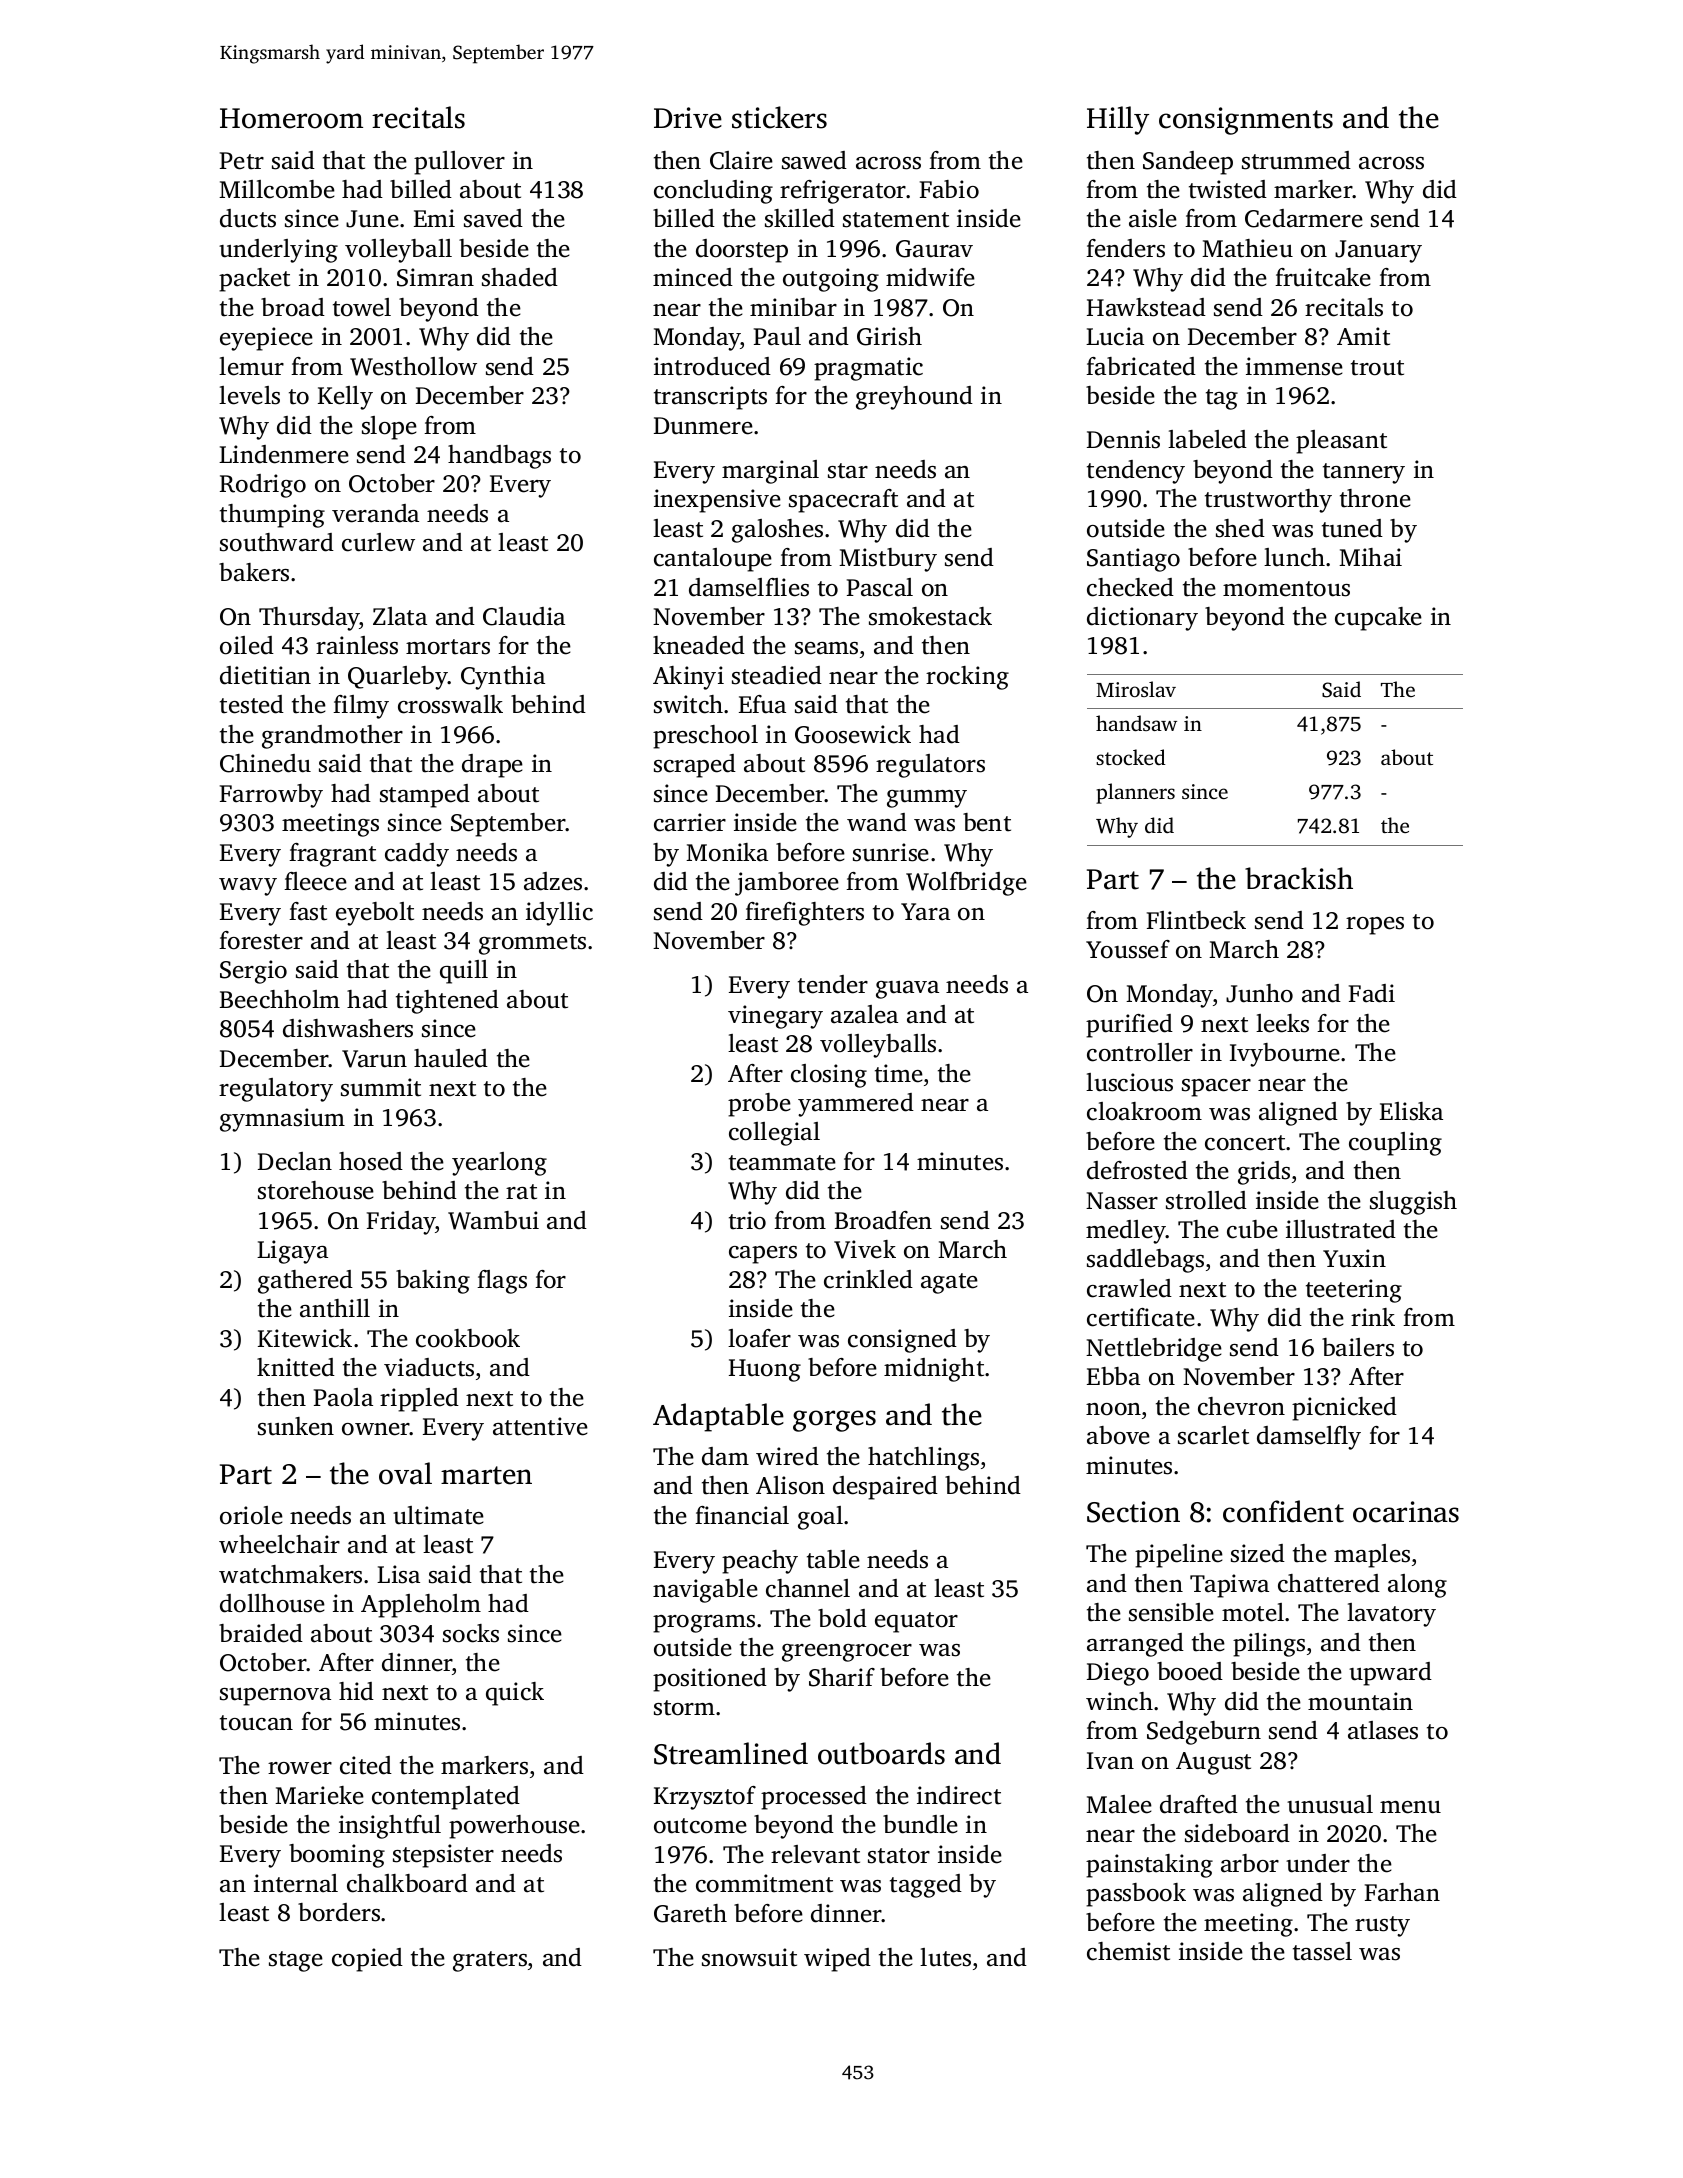 This page has height=2178, width=1683. What do you see at coordinates (779, 117) in the page?
I see `stickers` at bounding box center [779, 117].
